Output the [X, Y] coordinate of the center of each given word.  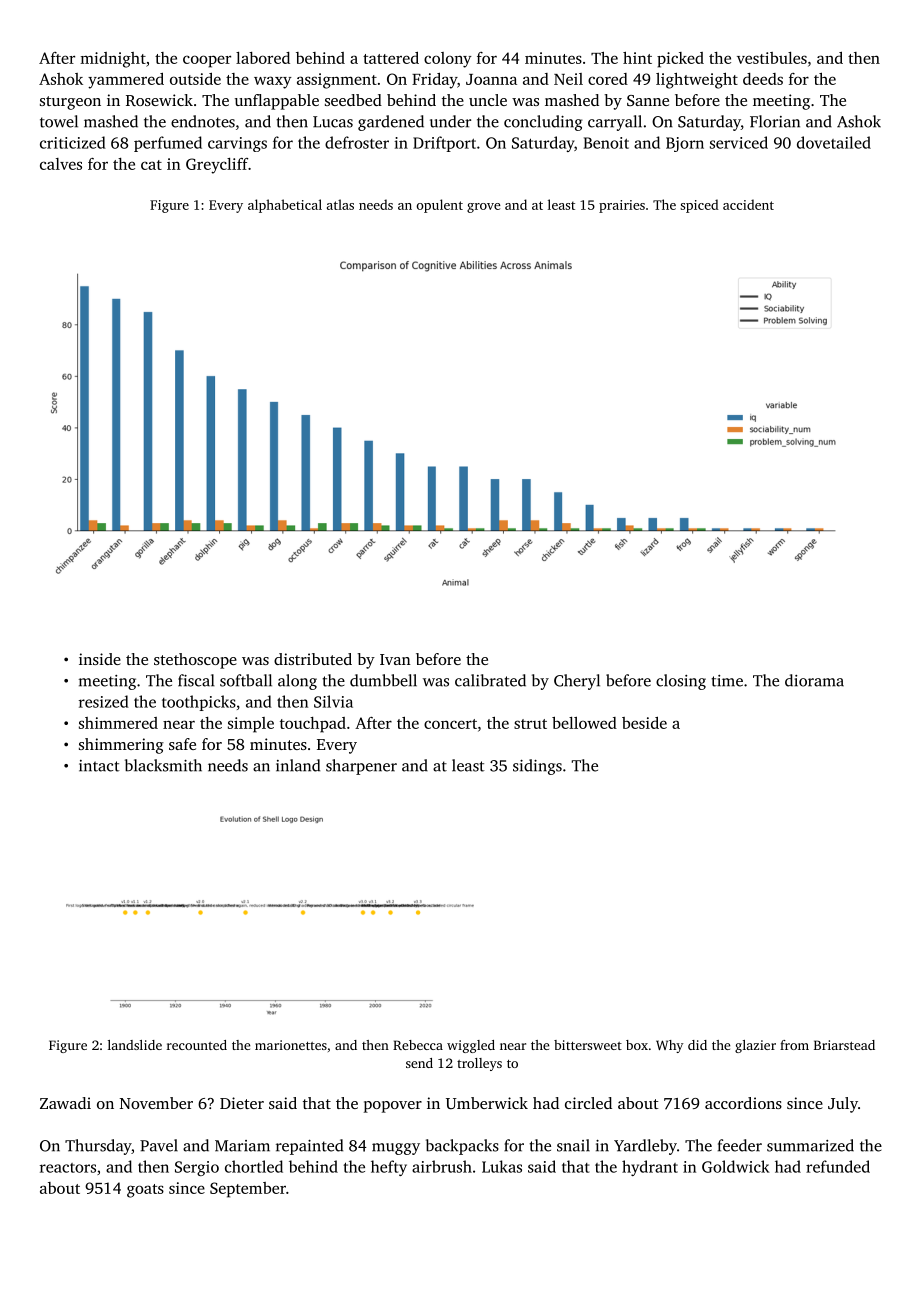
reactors [68, 1168]
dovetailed [834, 142]
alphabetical [285, 206]
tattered [391, 58]
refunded [838, 1166]
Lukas [502, 1166]
